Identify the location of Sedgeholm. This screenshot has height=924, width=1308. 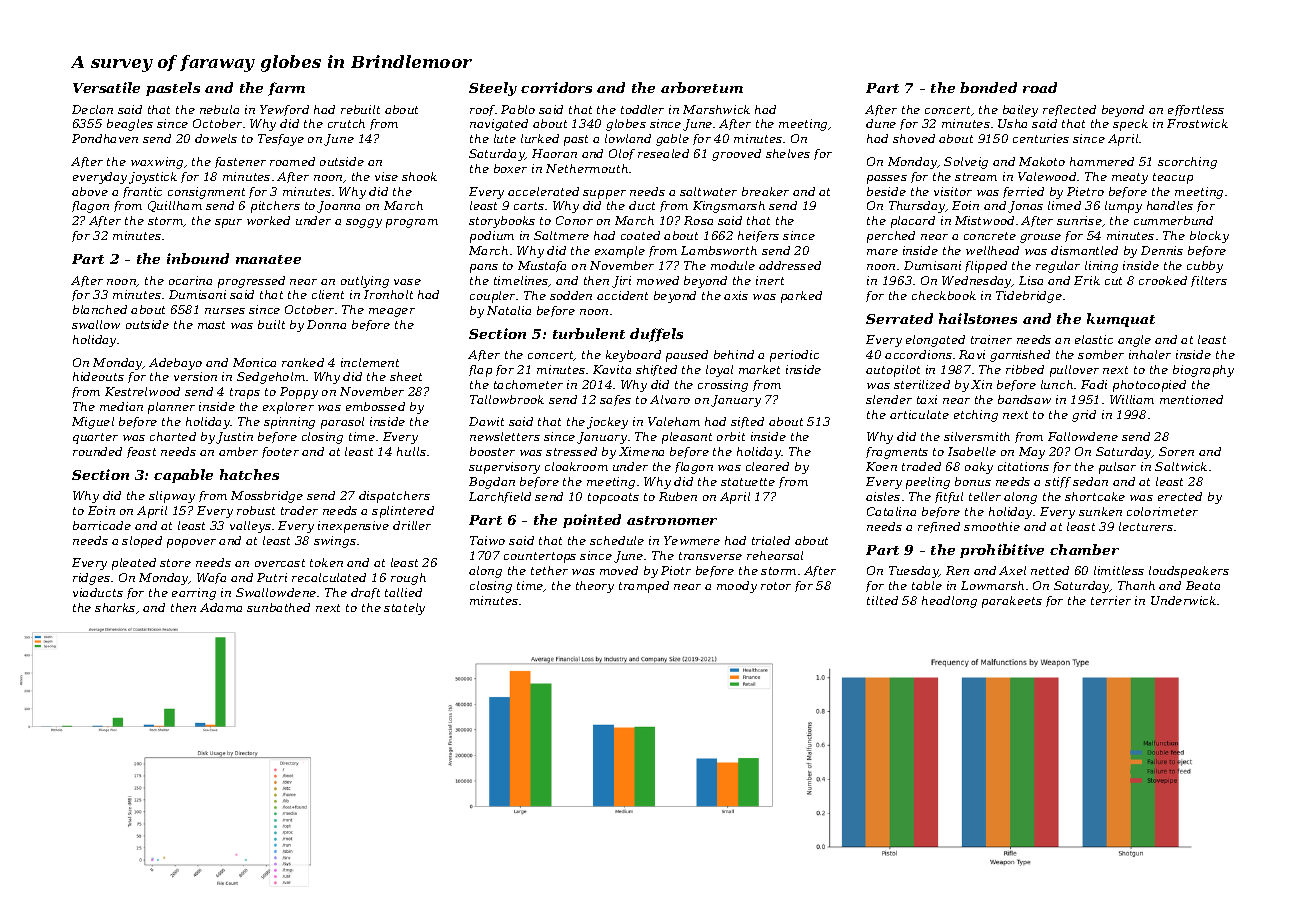
(271, 378).
